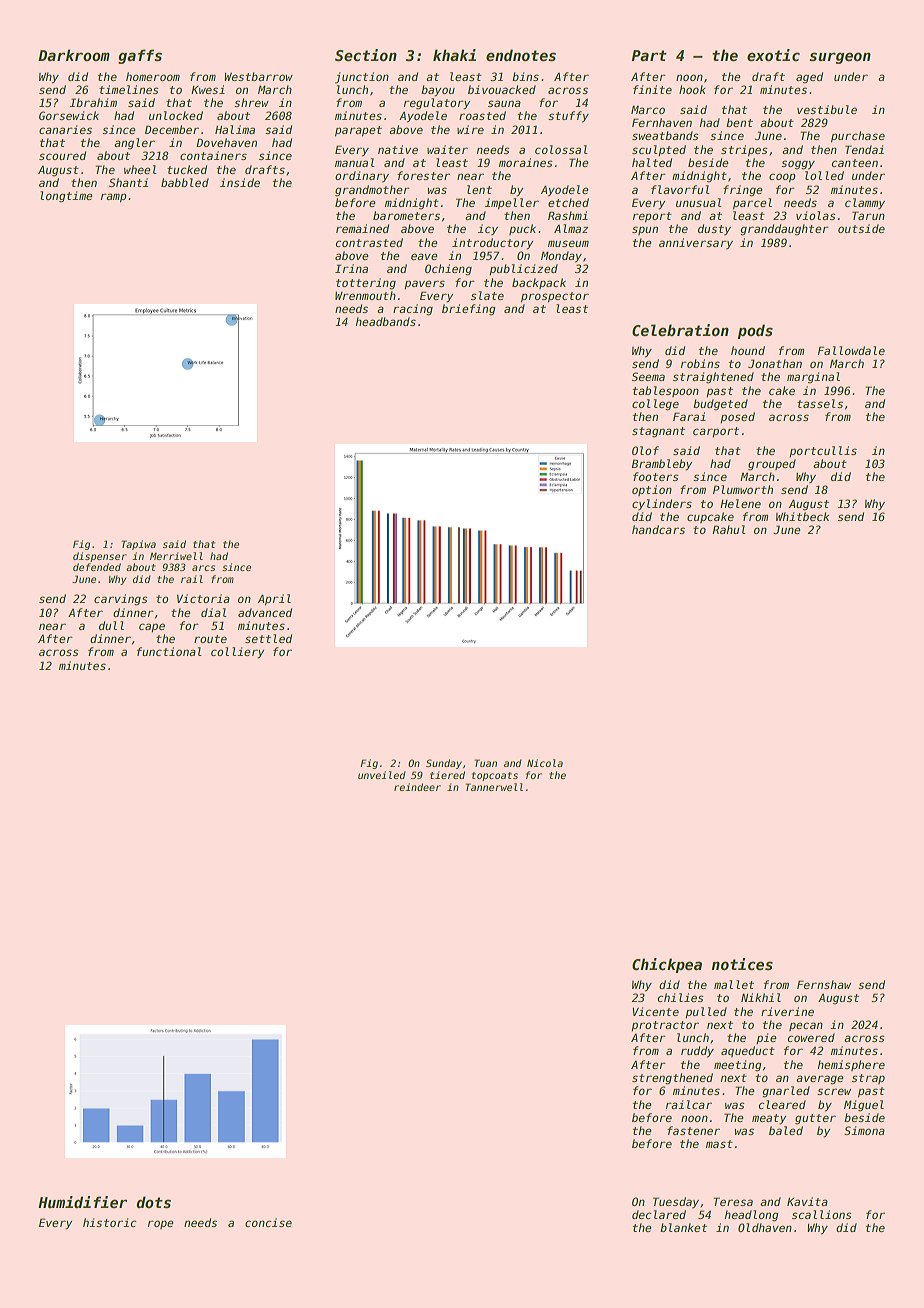 The image size is (924, 1308). I want to click on ramp, so click(114, 197).
